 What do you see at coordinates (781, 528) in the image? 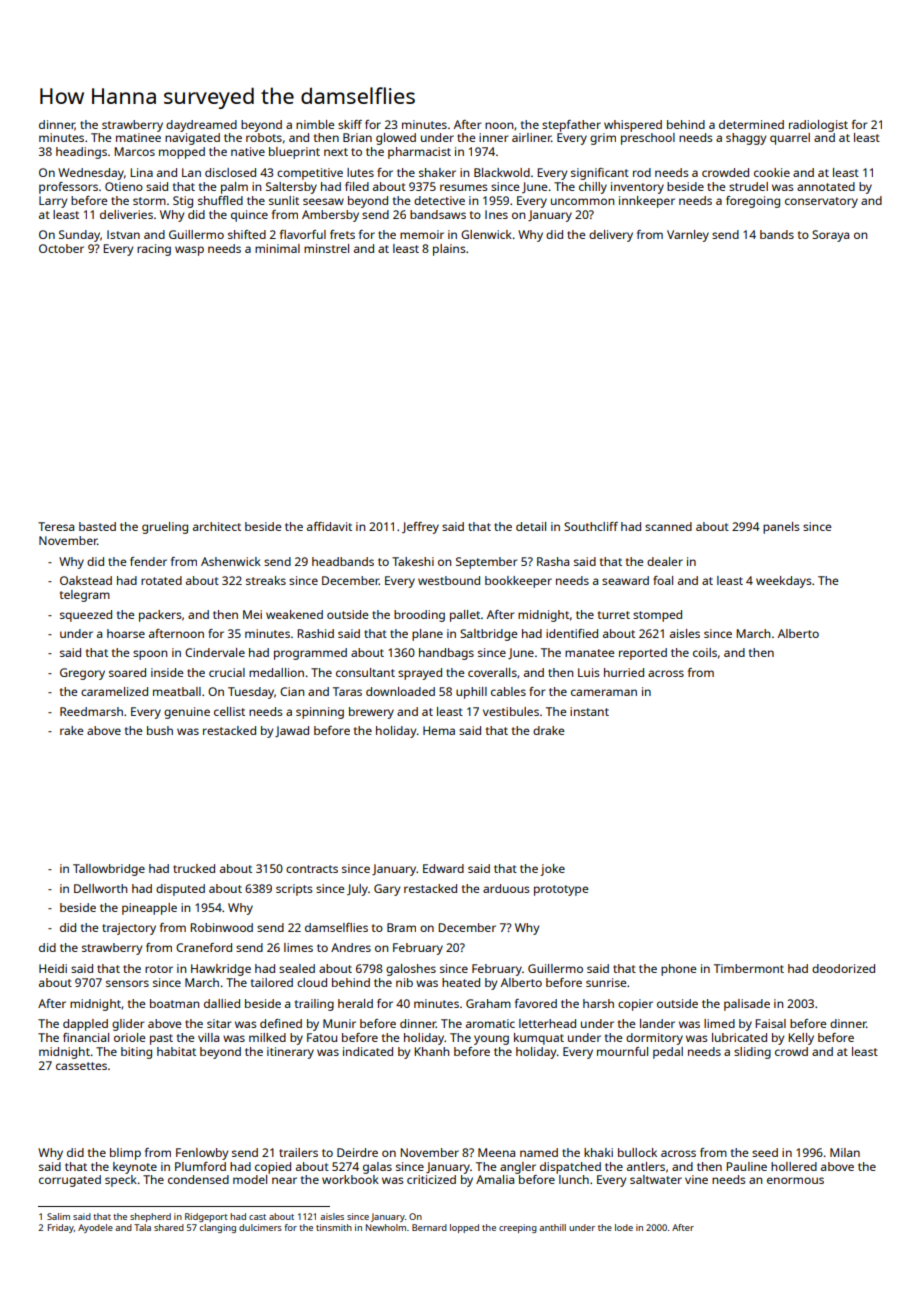
I see `panels` at bounding box center [781, 528].
